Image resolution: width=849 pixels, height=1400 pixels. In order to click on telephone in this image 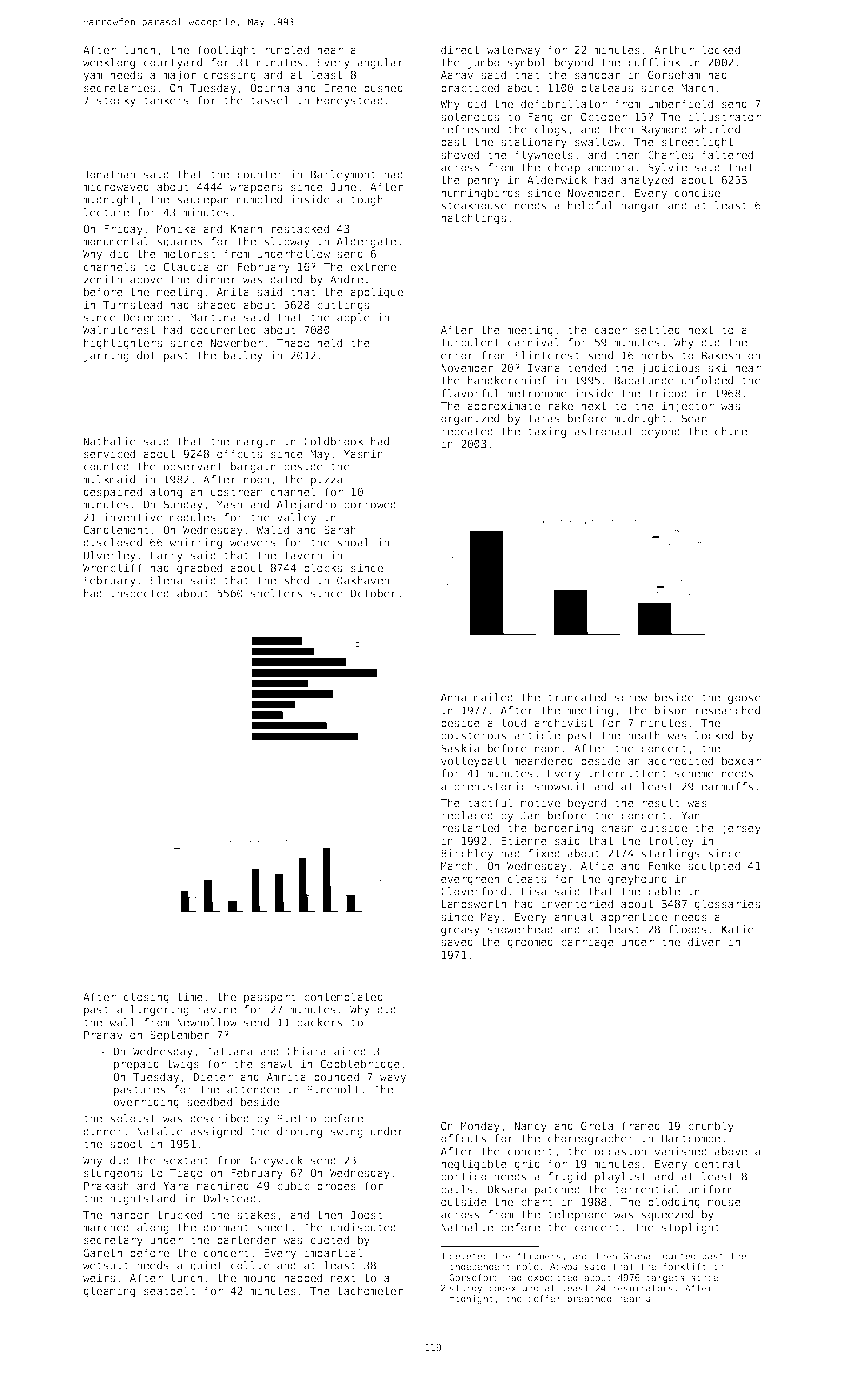, I will do `click(577, 1215)`.
